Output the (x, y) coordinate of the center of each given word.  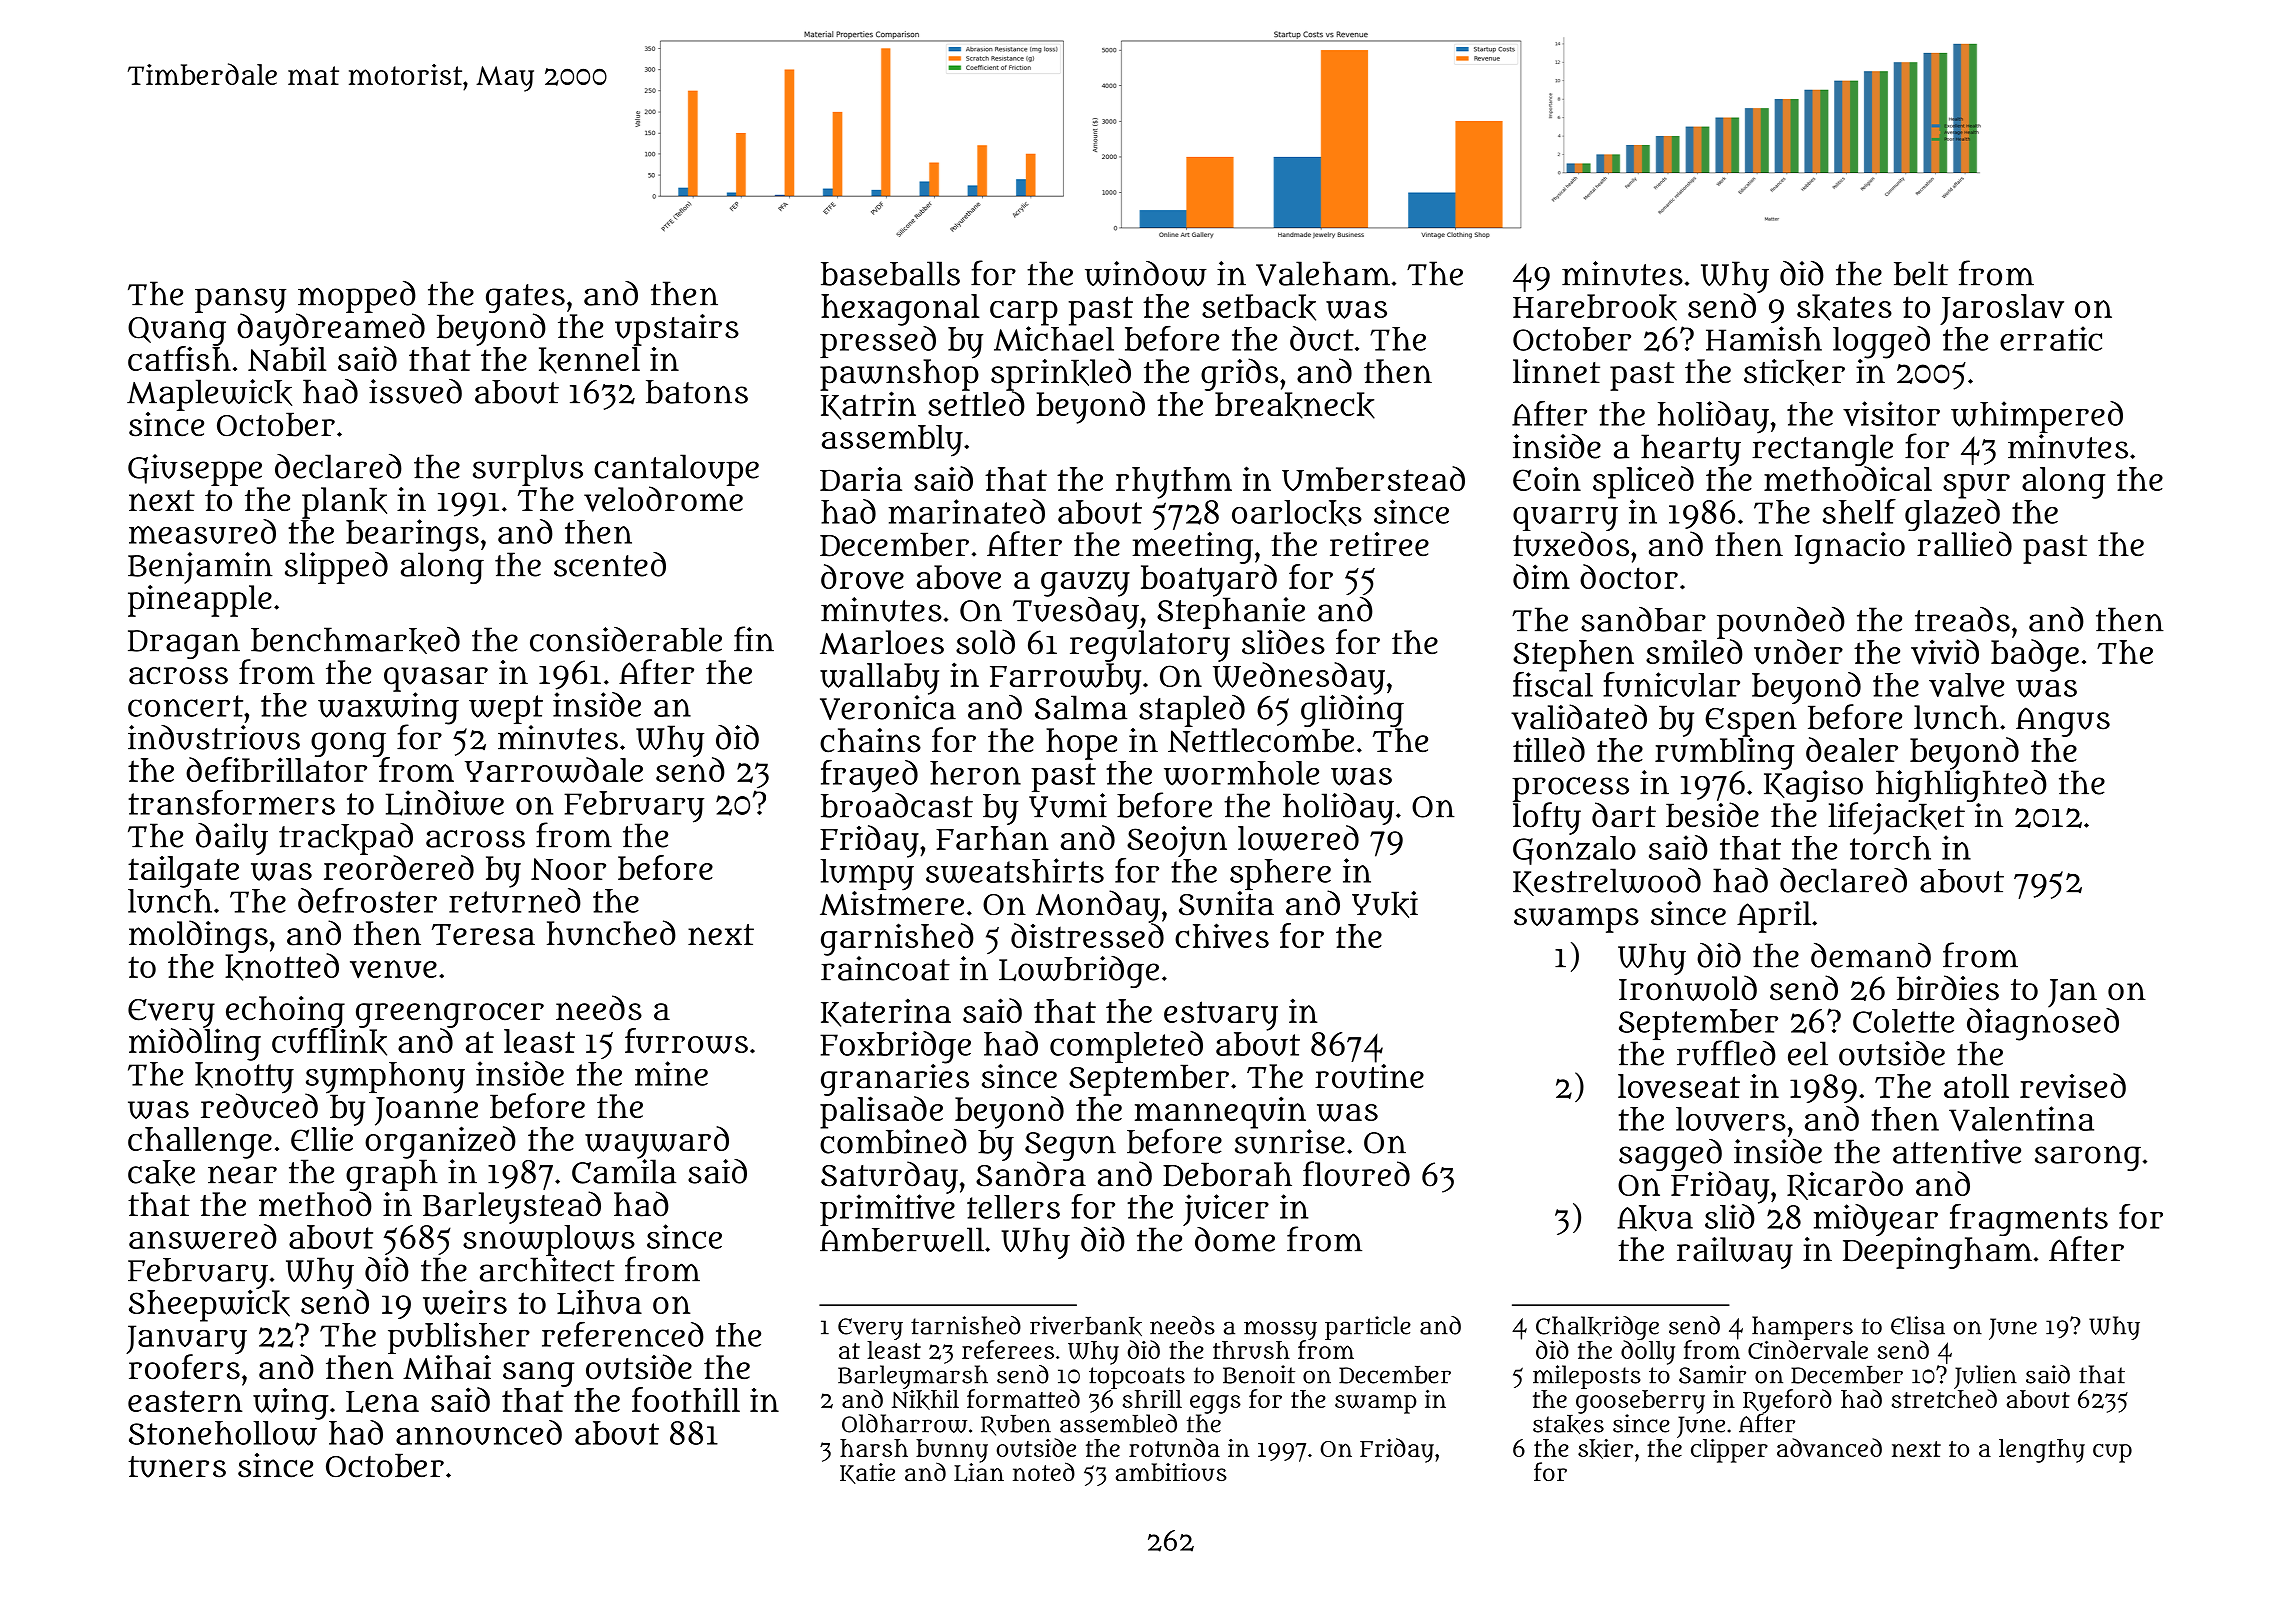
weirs (465, 1302)
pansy (240, 300)
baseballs (890, 273)
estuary (1221, 1016)
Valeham (1323, 273)
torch (1890, 848)
